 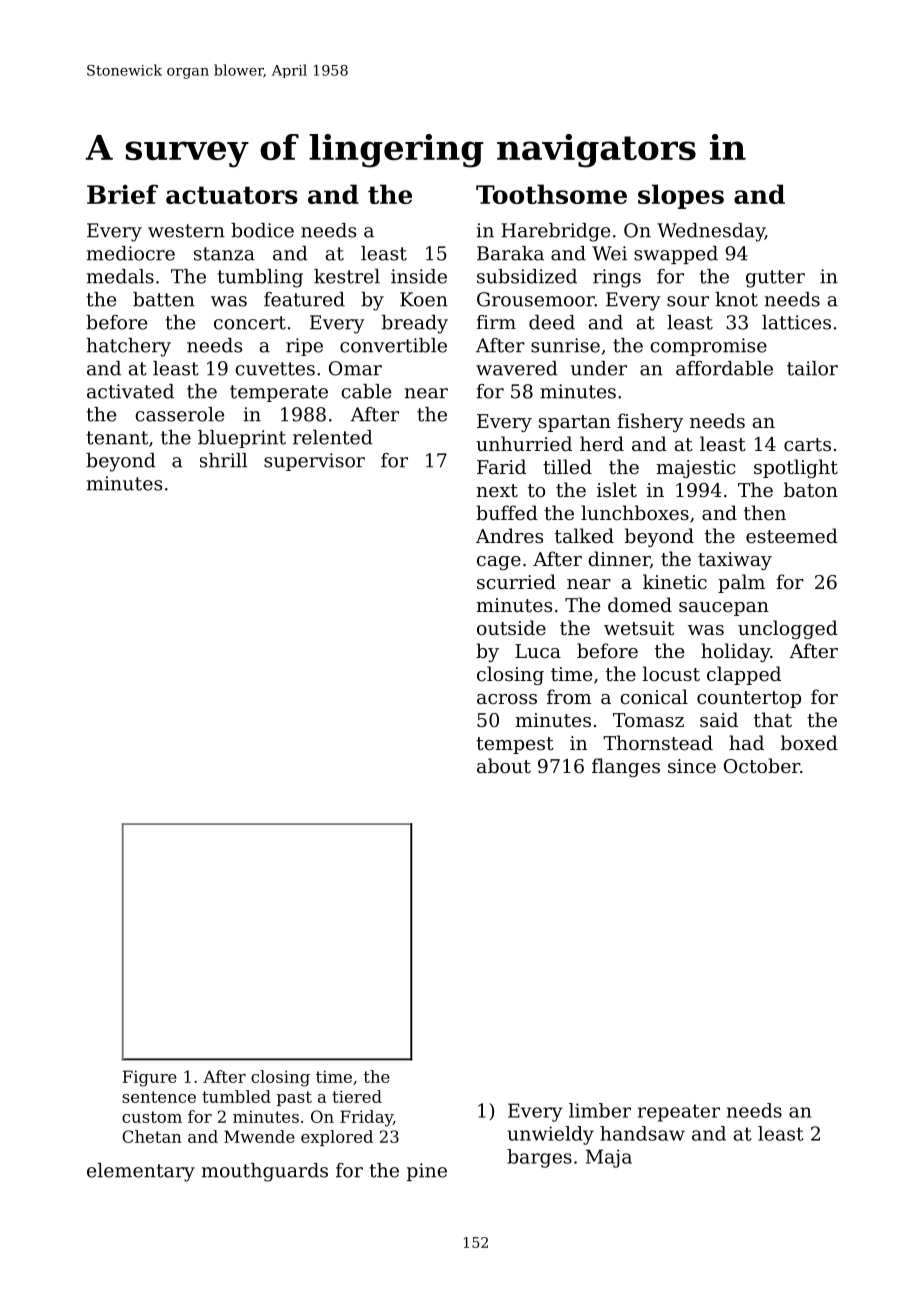 What do you see at coordinates (357, 1096) in the screenshot?
I see `tiered` at bounding box center [357, 1096].
